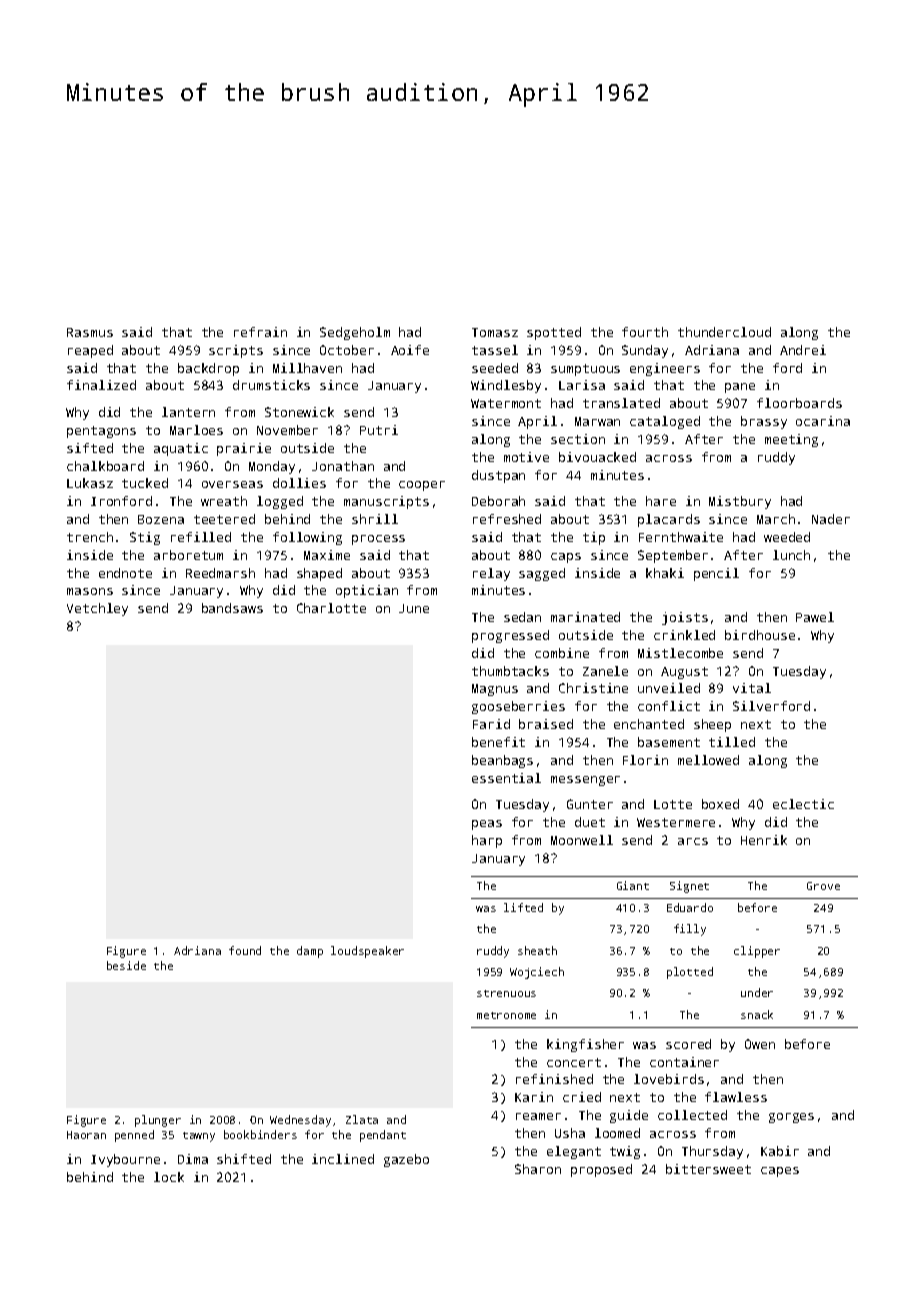  Describe the element at coordinates (645, 351) in the page. I see `Sunday` at that location.
